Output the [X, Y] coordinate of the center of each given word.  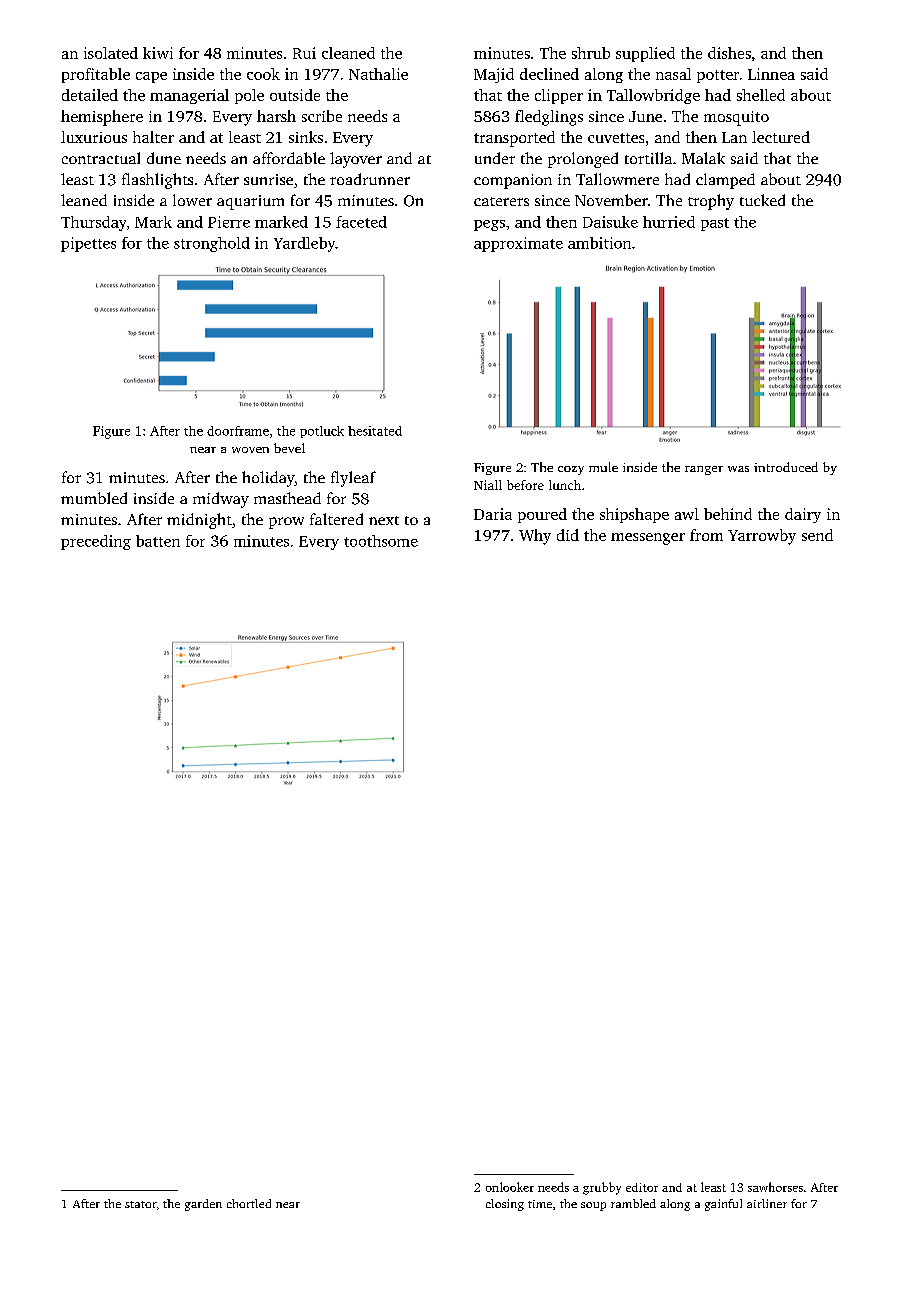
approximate [518, 244]
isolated [111, 53]
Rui [304, 53]
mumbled [94, 498]
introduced [786, 467]
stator [140, 1204]
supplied [645, 54]
